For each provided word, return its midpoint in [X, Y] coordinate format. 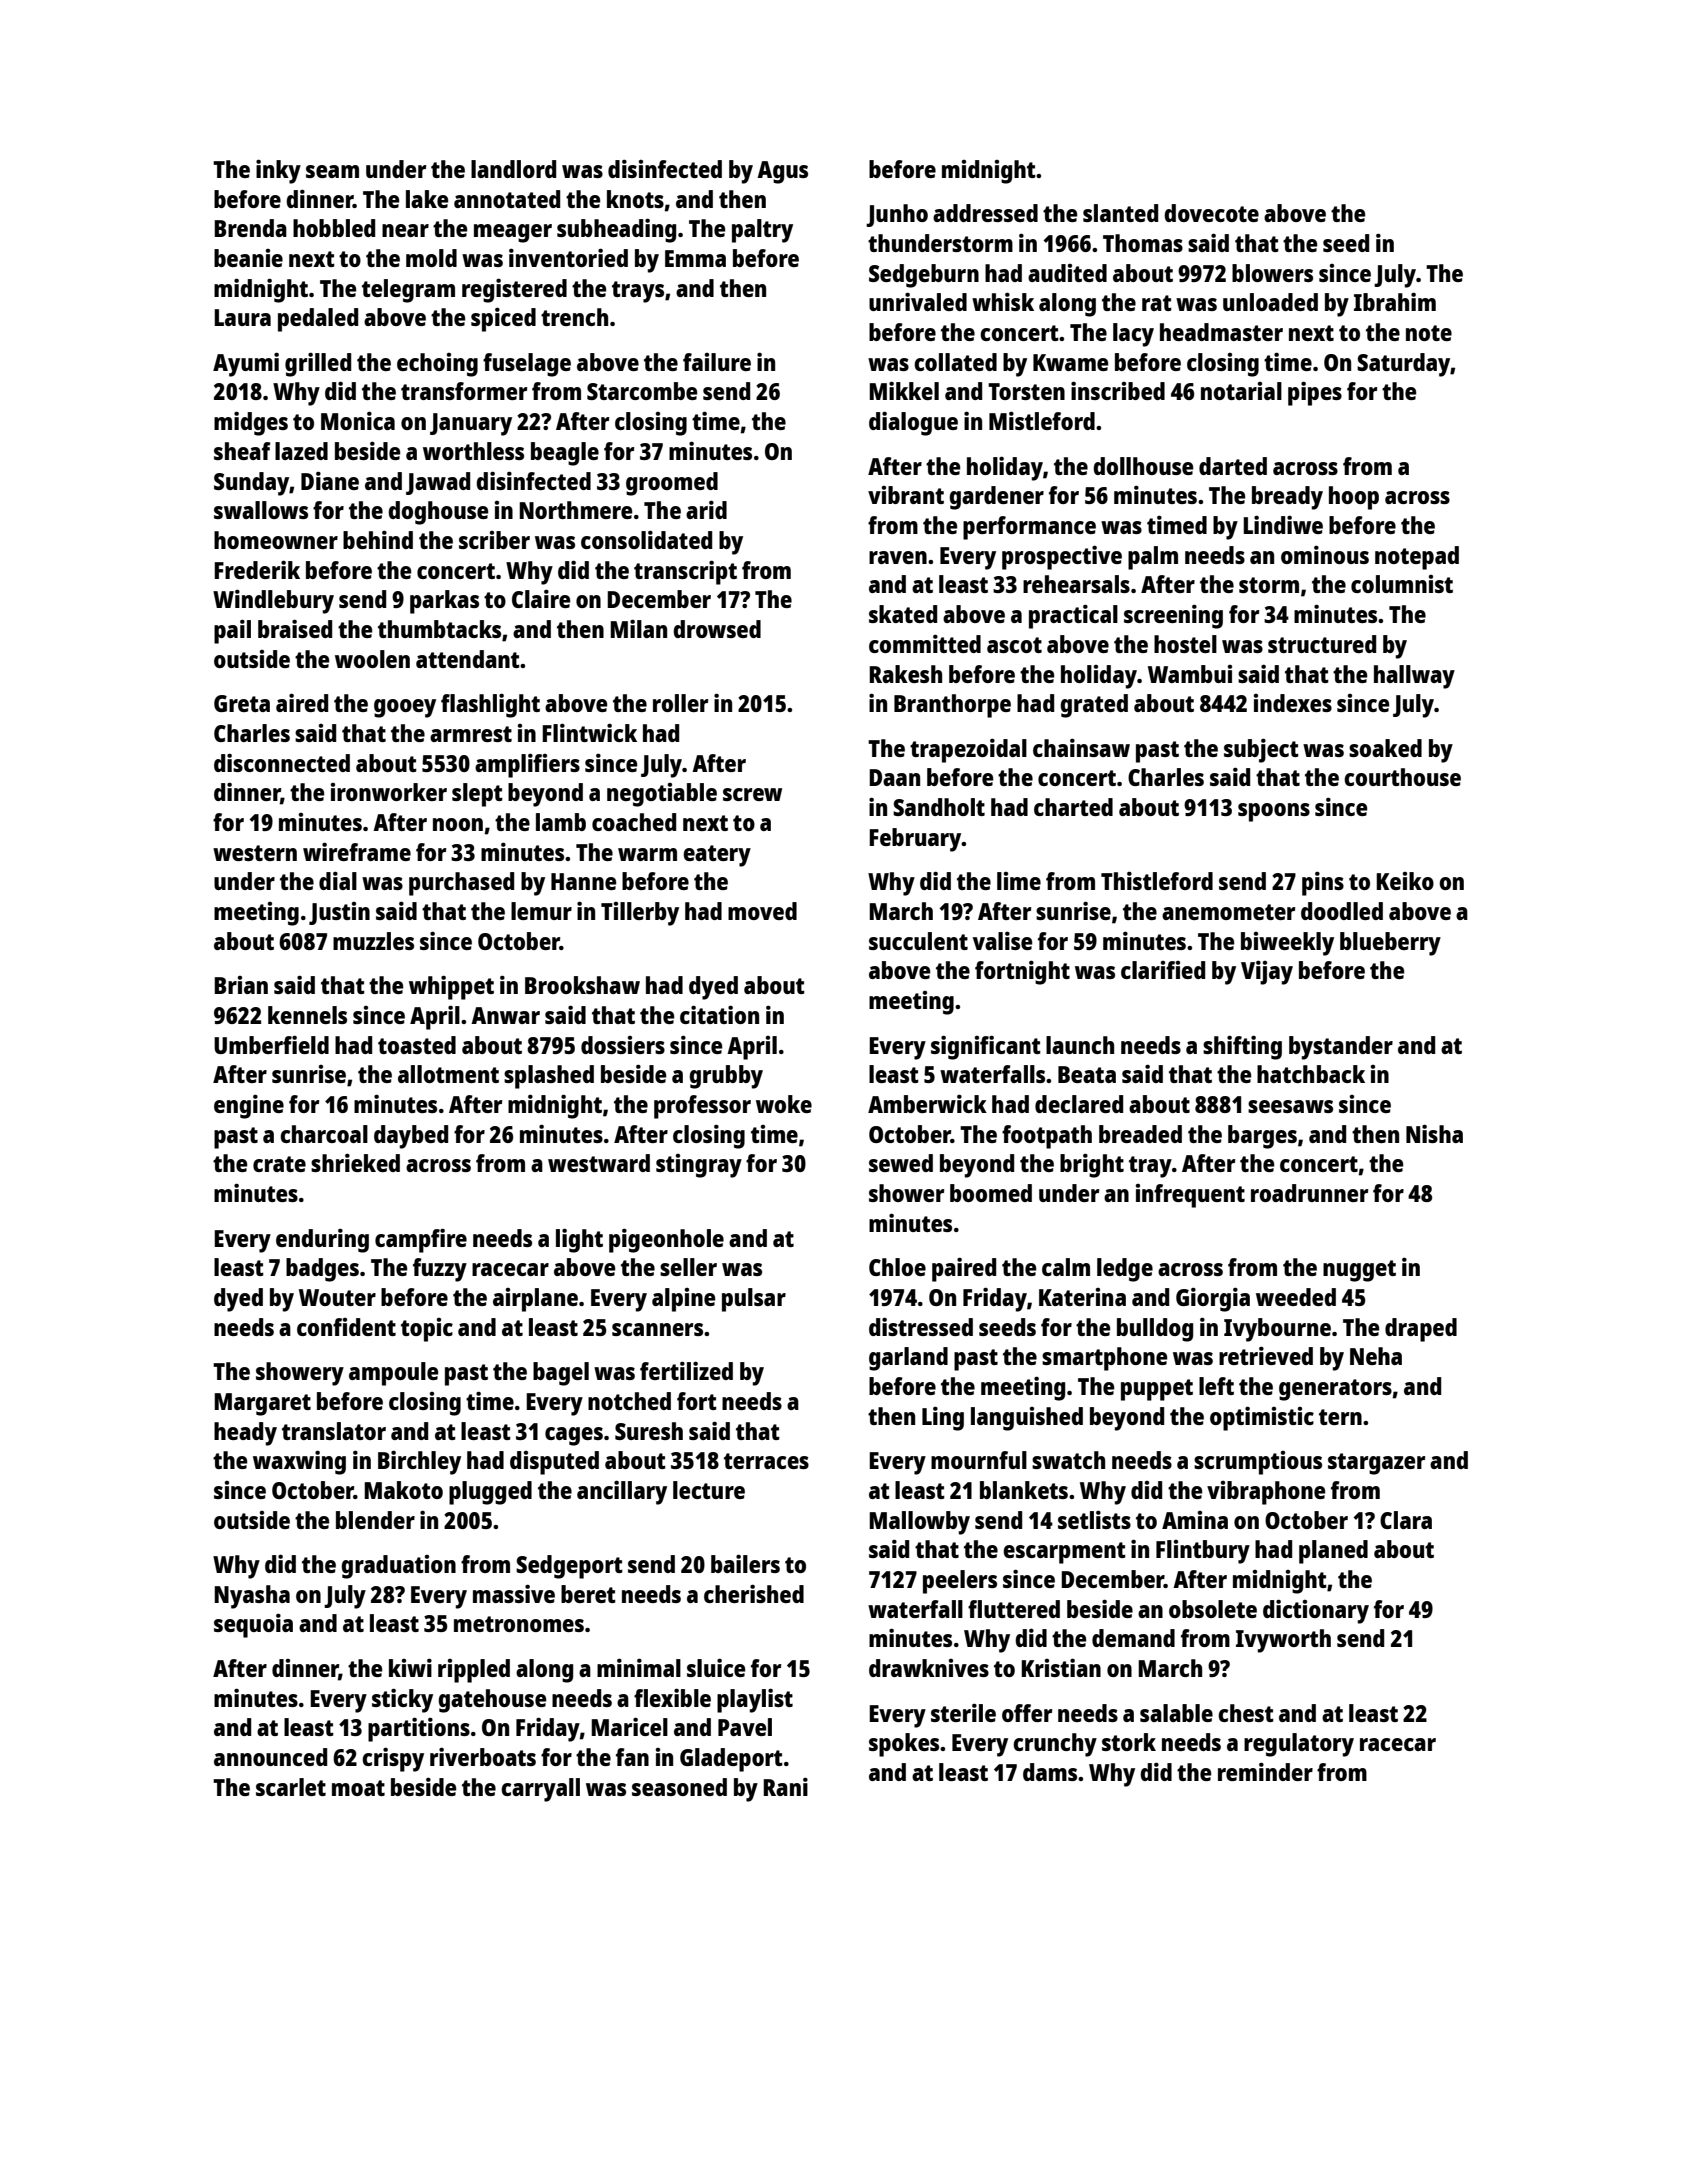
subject [1261, 750]
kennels [307, 1015]
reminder [1265, 1771]
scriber [494, 540]
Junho [897, 215]
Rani [785, 1786]
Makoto [403, 1490]
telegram [408, 291]
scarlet [291, 1787]
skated [903, 614]
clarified [1163, 970]
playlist [755, 1700]
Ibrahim [1395, 301]
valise [1002, 940]
